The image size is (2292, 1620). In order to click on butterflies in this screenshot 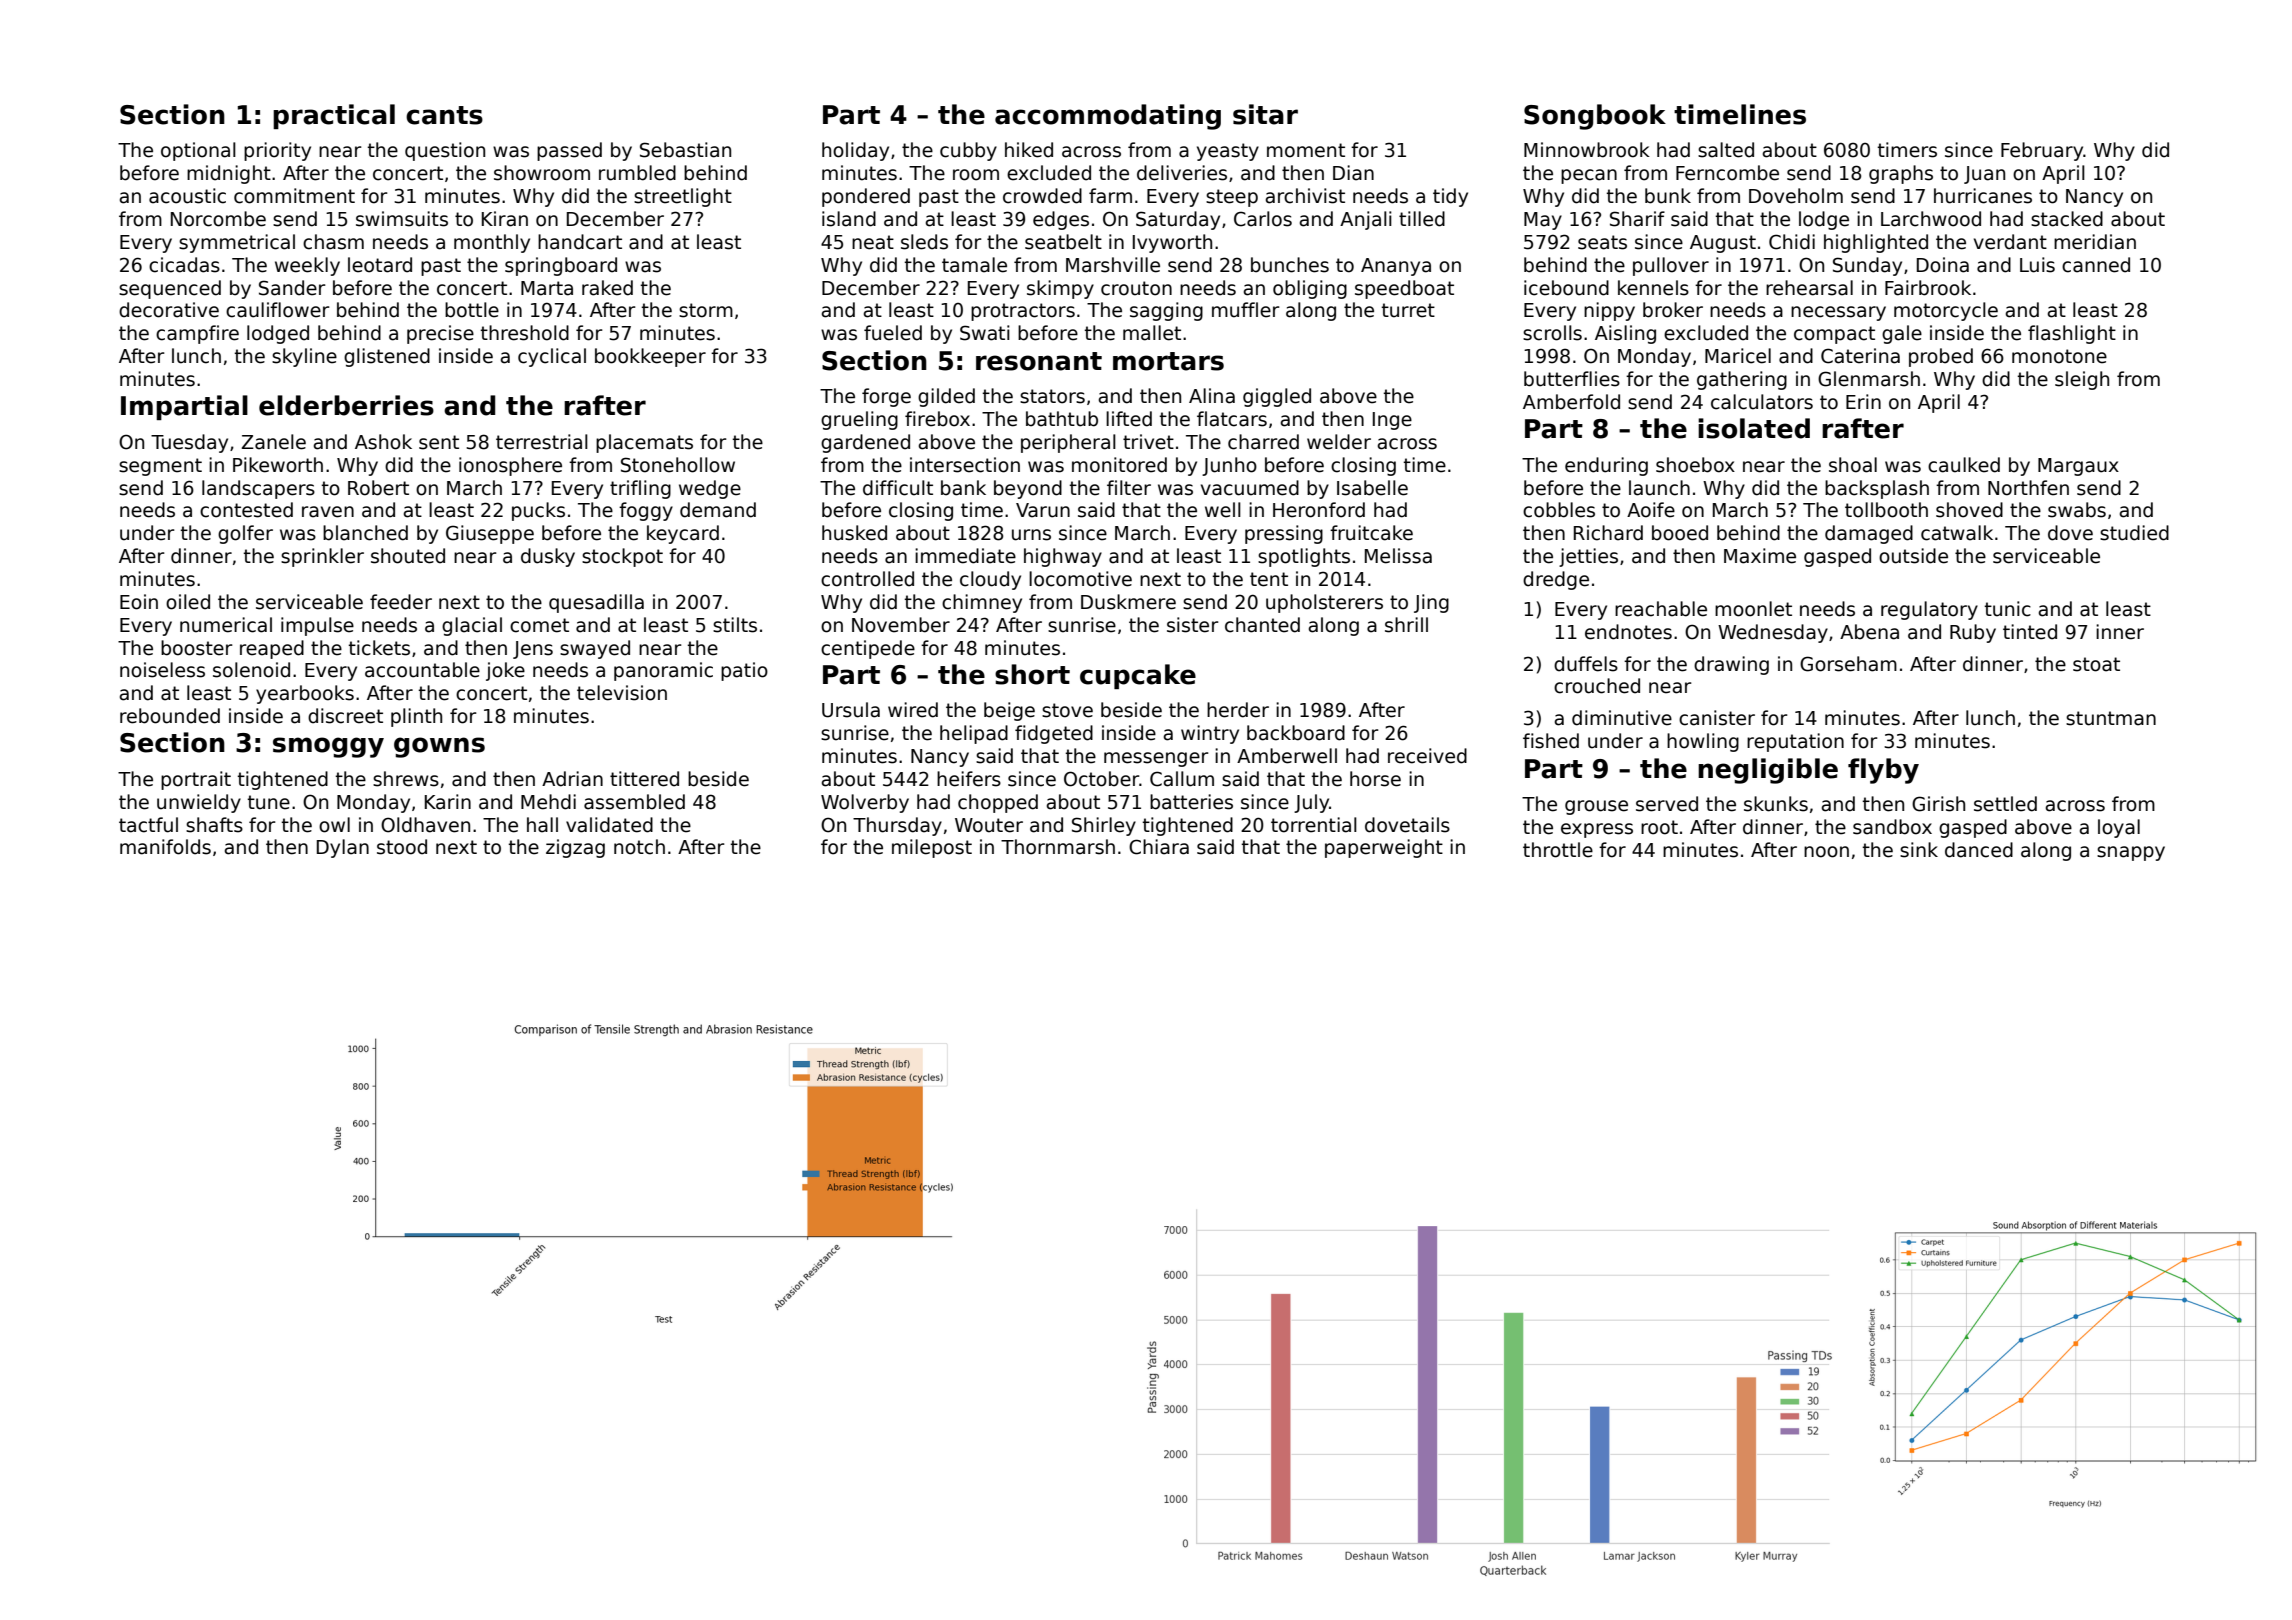, I will do `click(1572, 379)`.
